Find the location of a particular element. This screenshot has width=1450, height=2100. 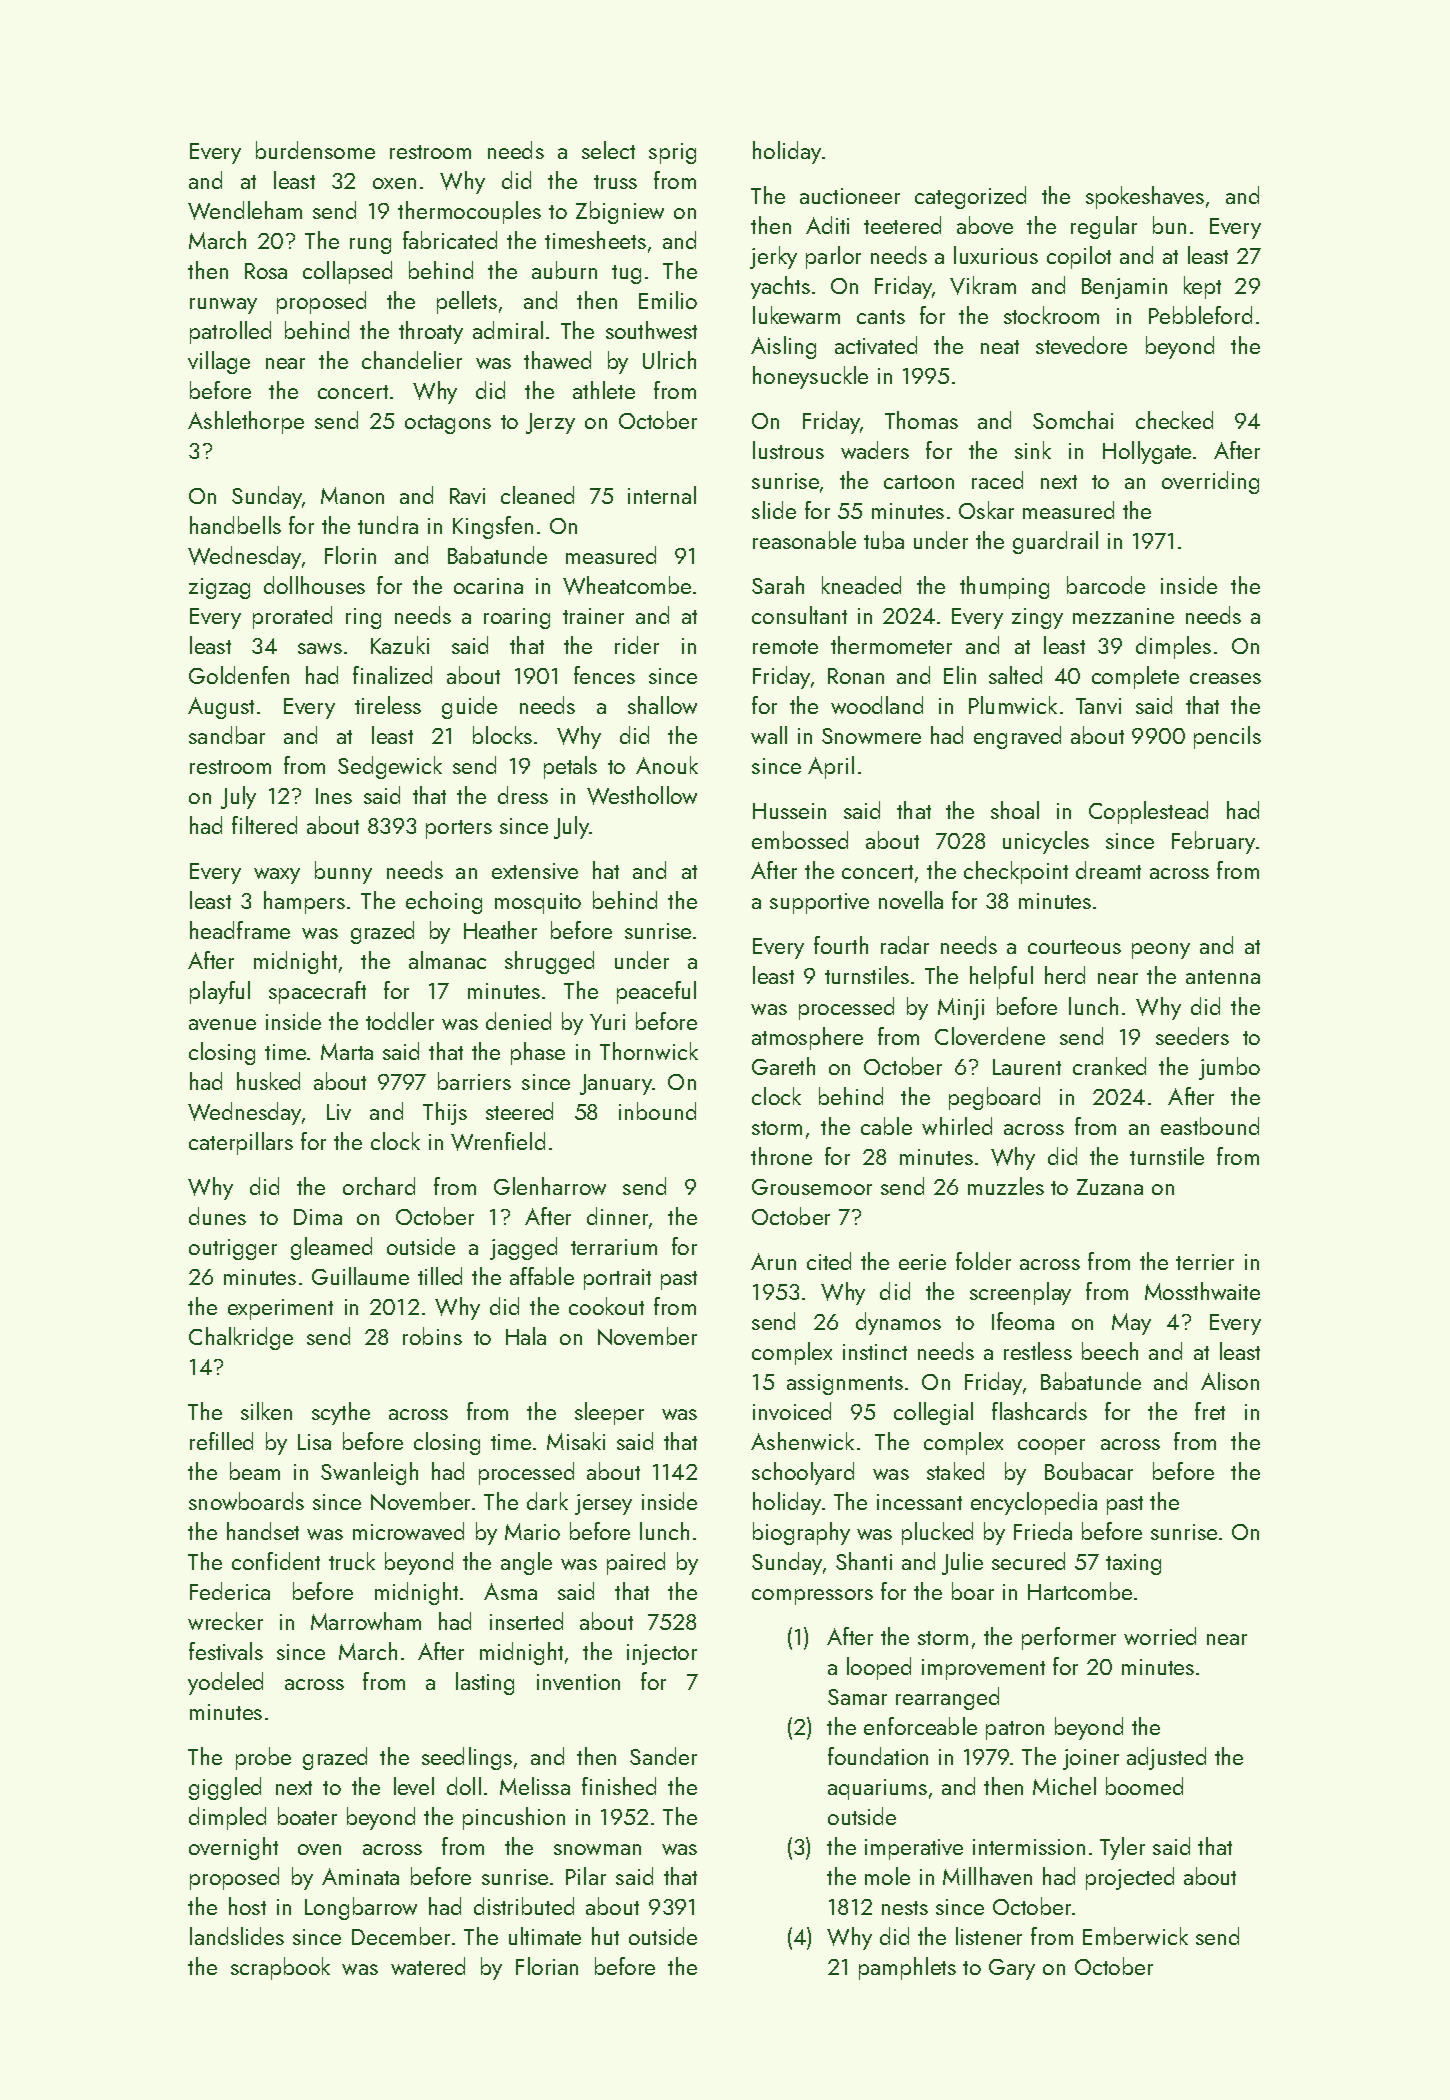

handset is located at coordinates (263, 1531).
